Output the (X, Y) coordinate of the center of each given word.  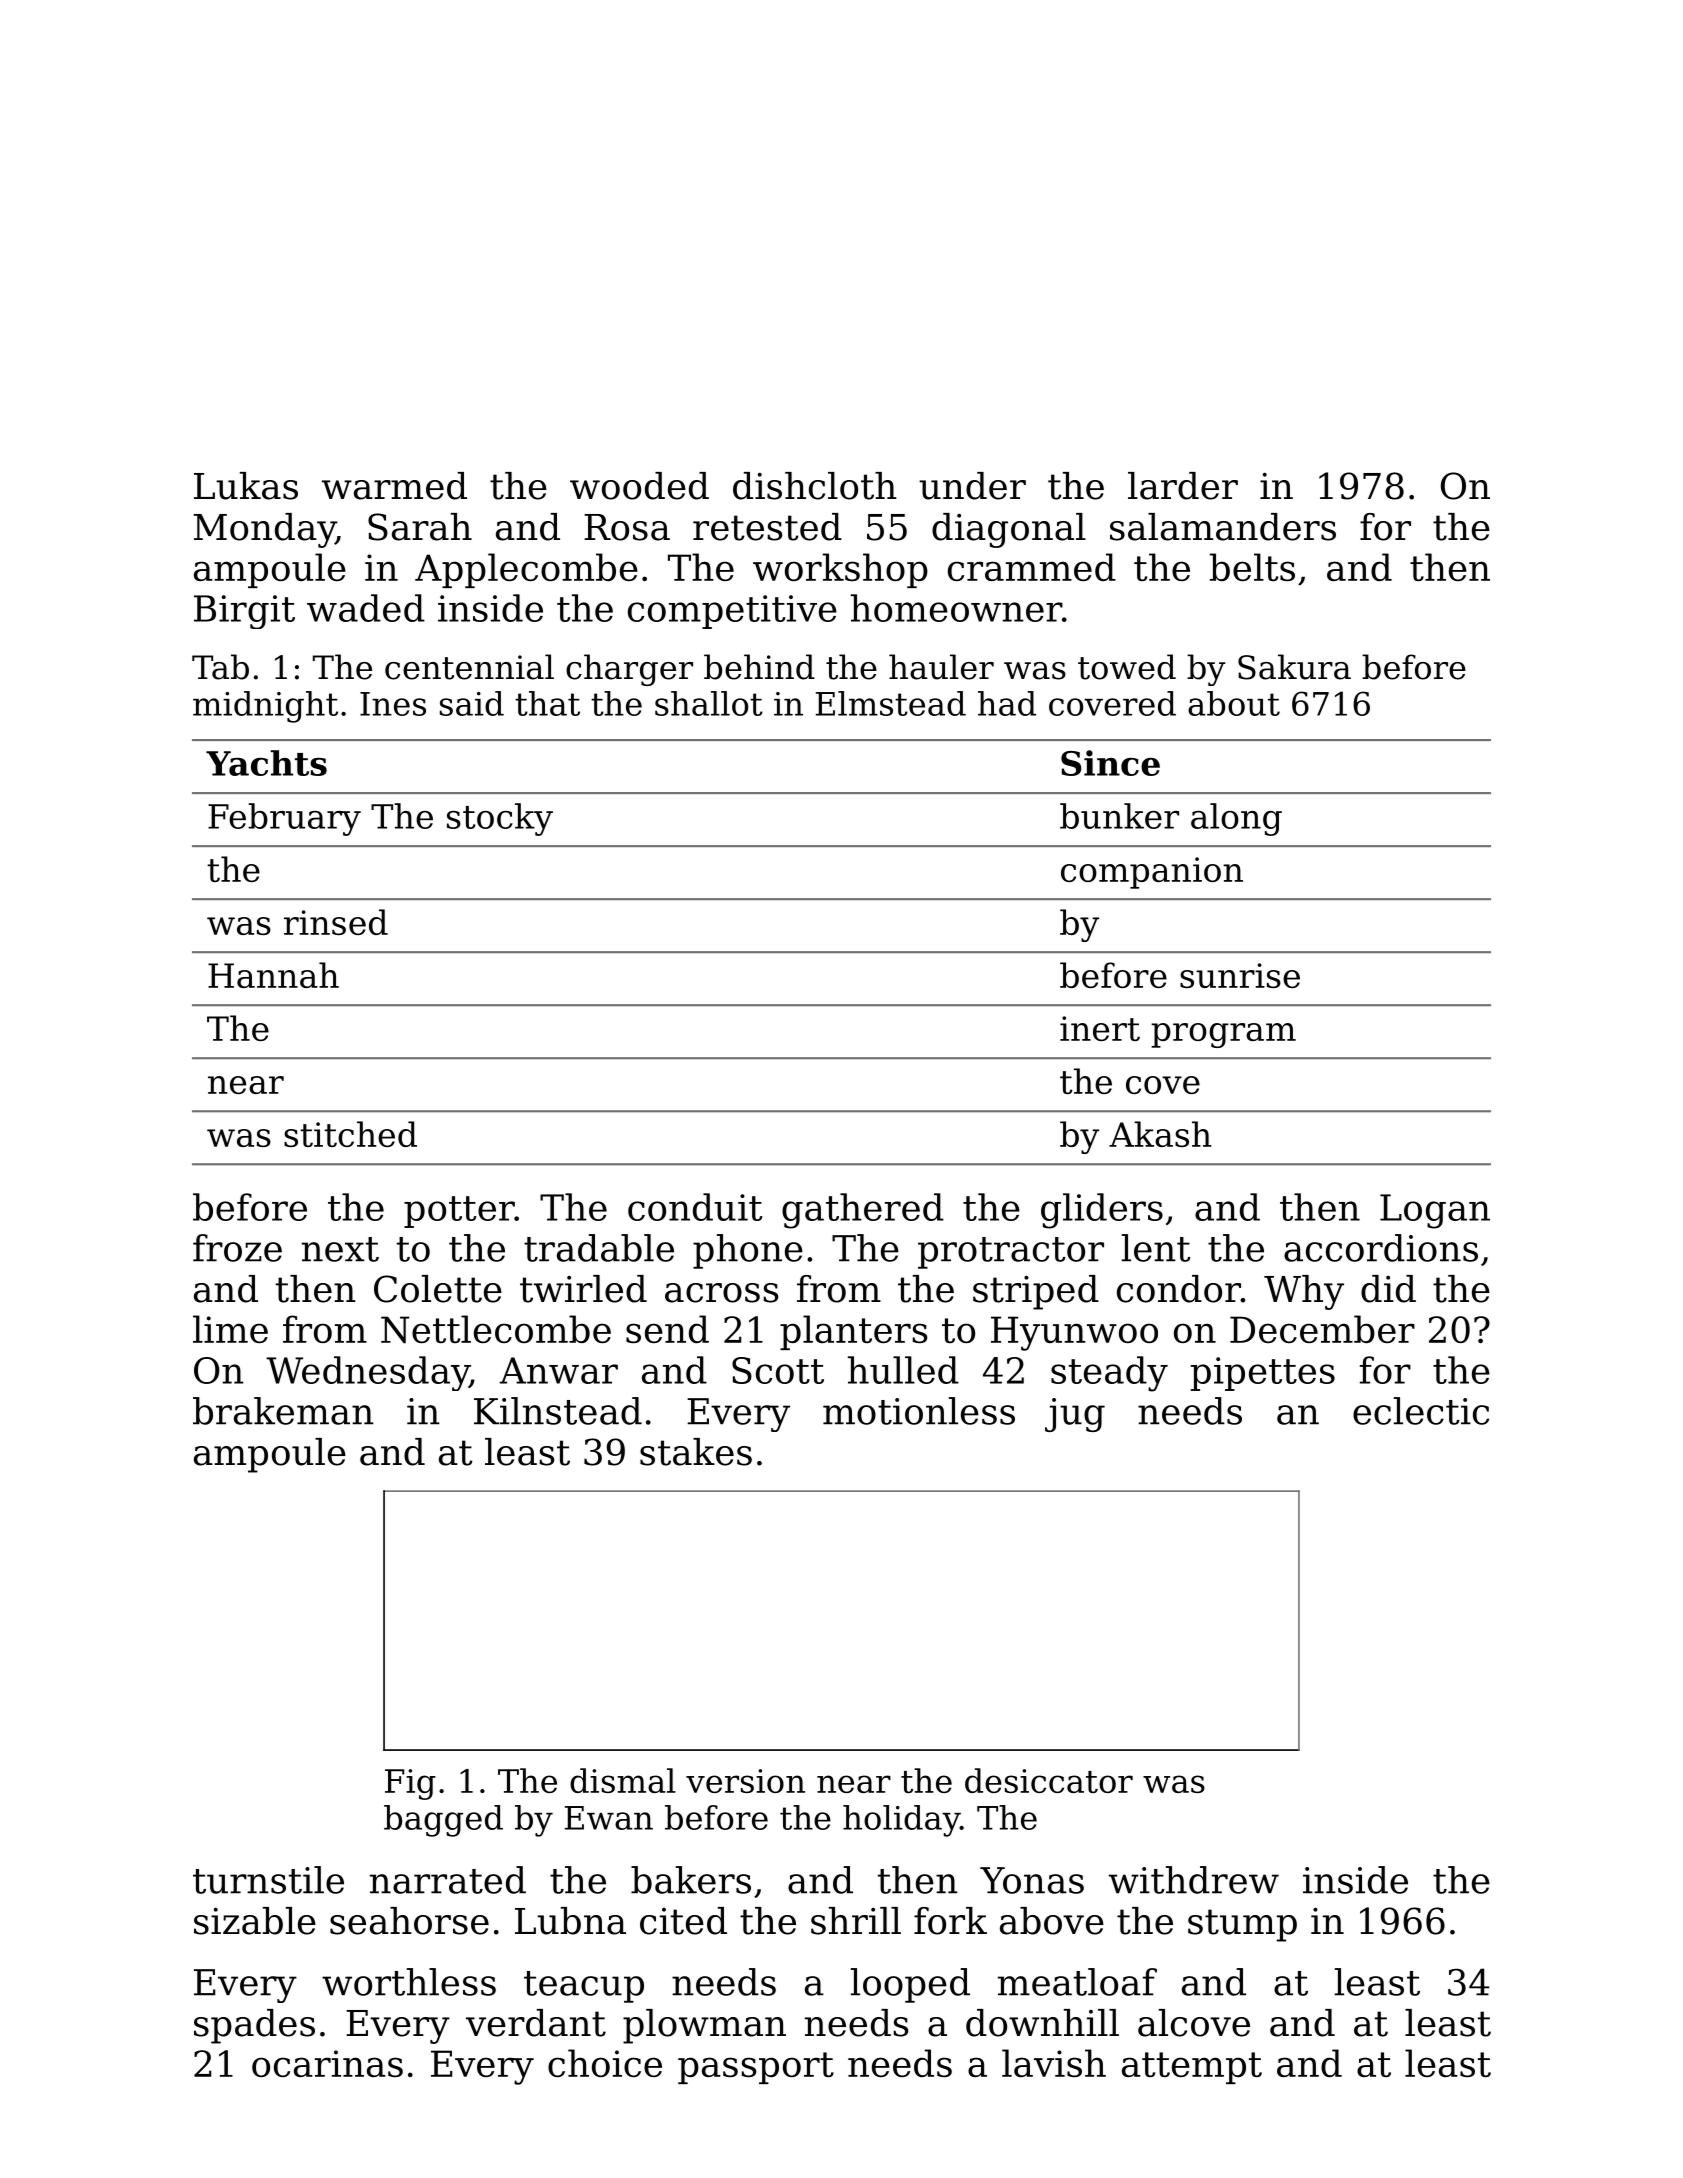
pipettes (1263, 1374)
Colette (438, 1289)
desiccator (1049, 1780)
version (745, 1781)
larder (1183, 486)
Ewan (609, 1818)
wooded (639, 486)
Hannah (273, 975)
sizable (255, 1921)
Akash (1160, 1134)
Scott (778, 1370)
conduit (695, 1207)
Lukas (246, 486)
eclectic (1421, 1411)
